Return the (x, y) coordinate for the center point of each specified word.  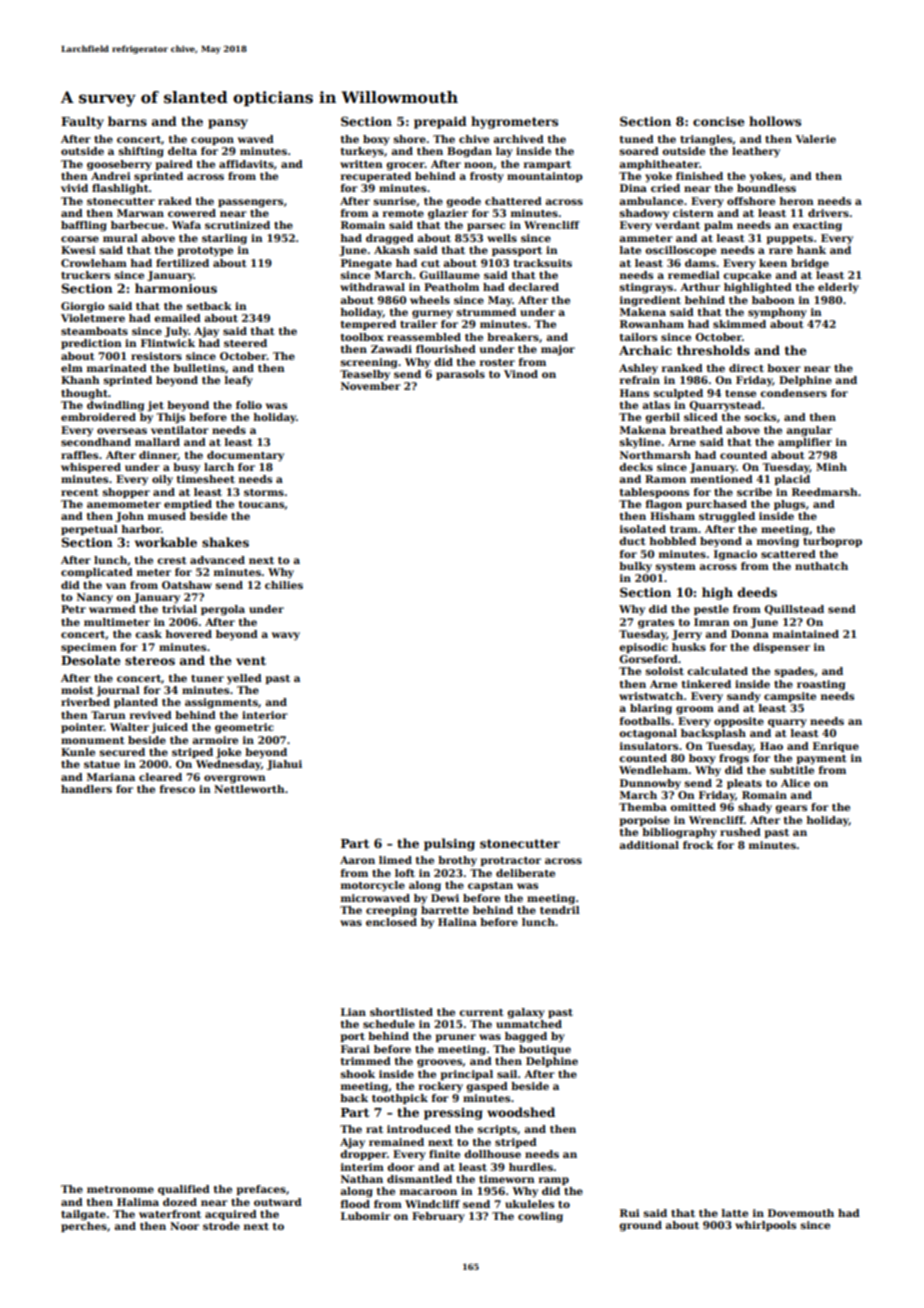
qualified (184, 1190)
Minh (831, 467)
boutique (545, 1050)
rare (781, 251)
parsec (486, 227)
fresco (177, 789)
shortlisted (401, 1012)
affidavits (246, 164)
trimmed (366, 1061)
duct (632, 541)
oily (162, 480)
